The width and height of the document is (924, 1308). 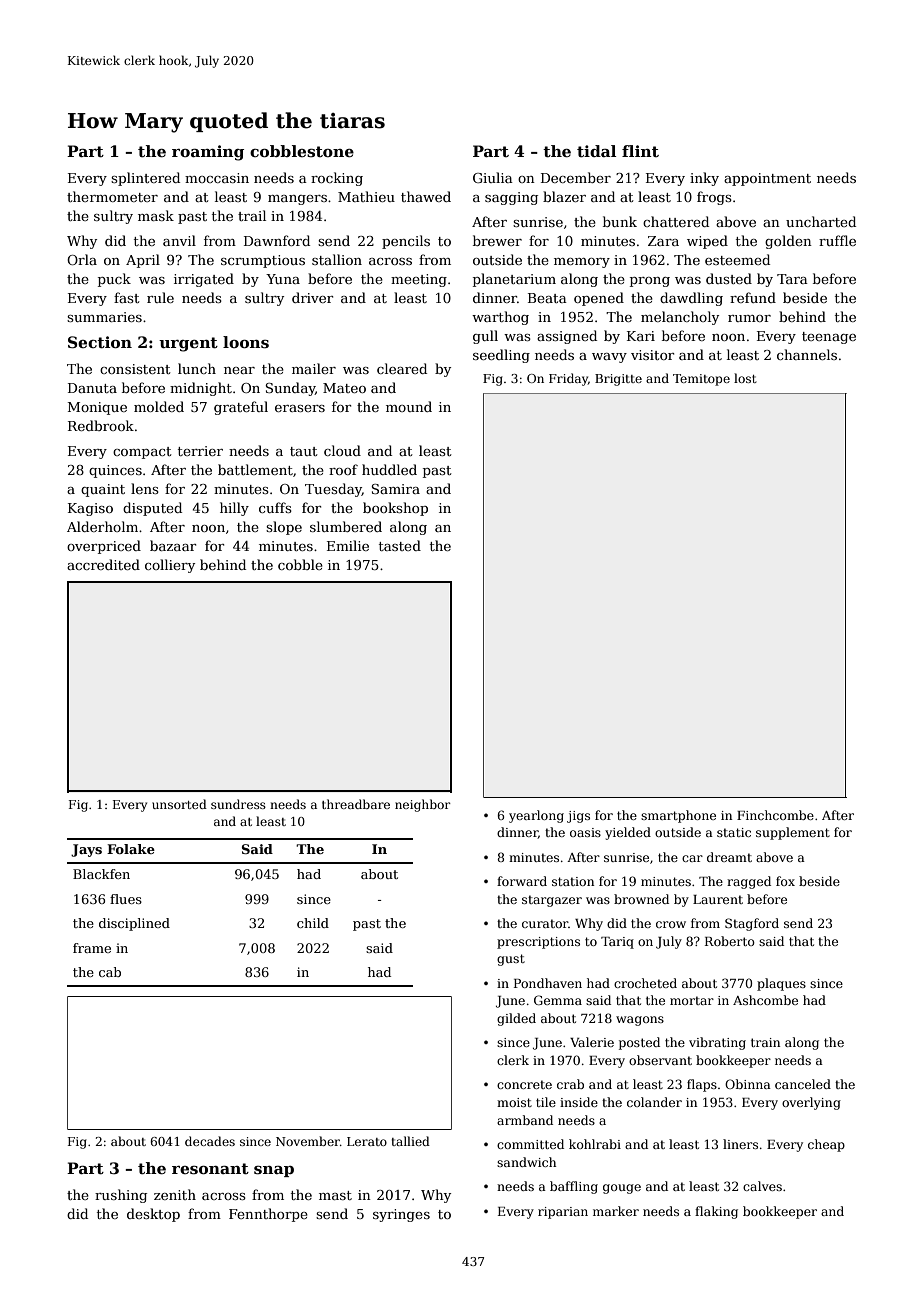 What do you see at coordinates (401, 1215) in the document?
I see `syringes` at bounding box center [401, 1215].
